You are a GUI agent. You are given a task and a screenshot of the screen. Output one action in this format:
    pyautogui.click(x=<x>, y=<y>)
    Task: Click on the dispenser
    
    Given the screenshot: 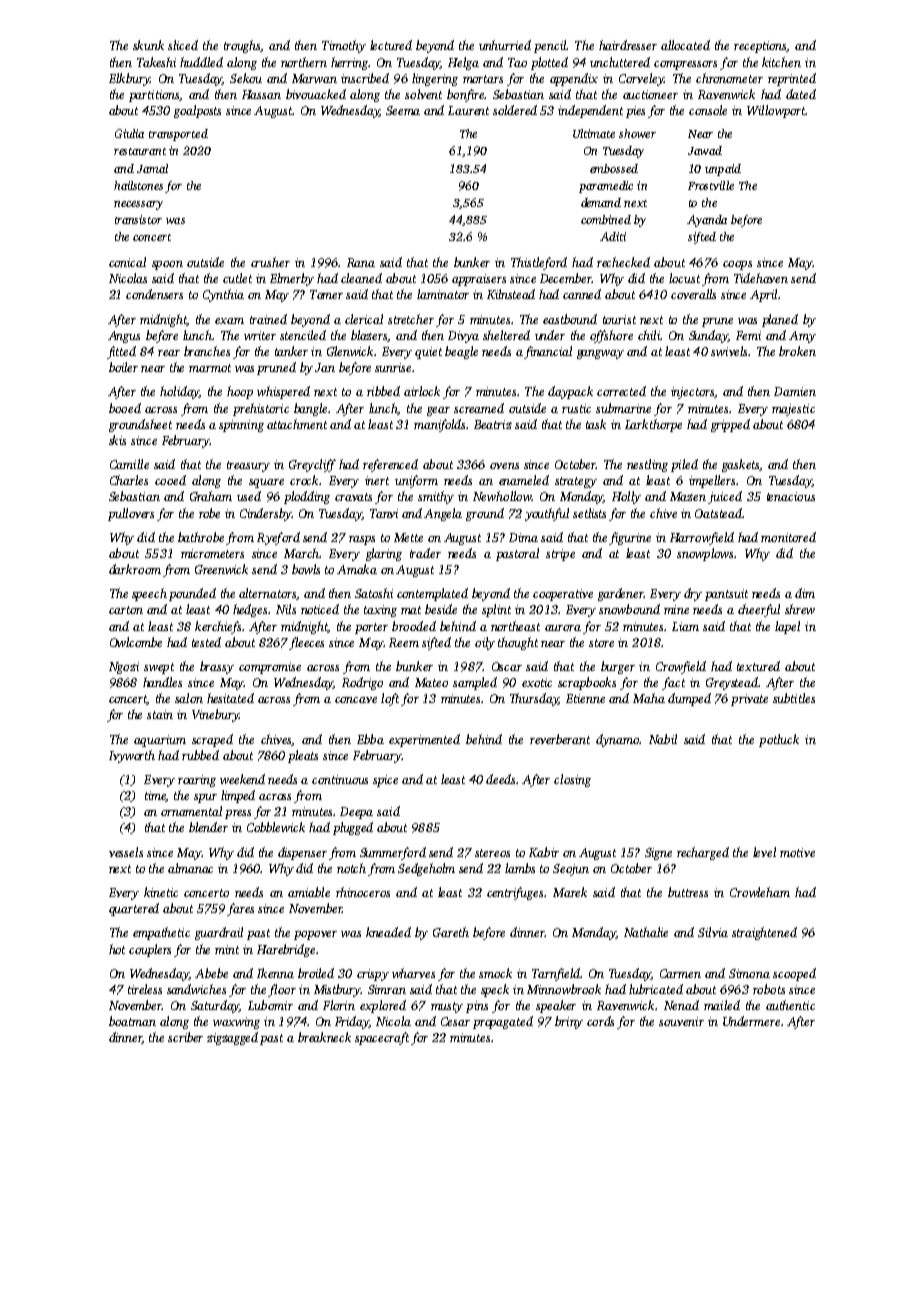 What is the action you would take?
    pyautogui.click(x=302, y=853)
